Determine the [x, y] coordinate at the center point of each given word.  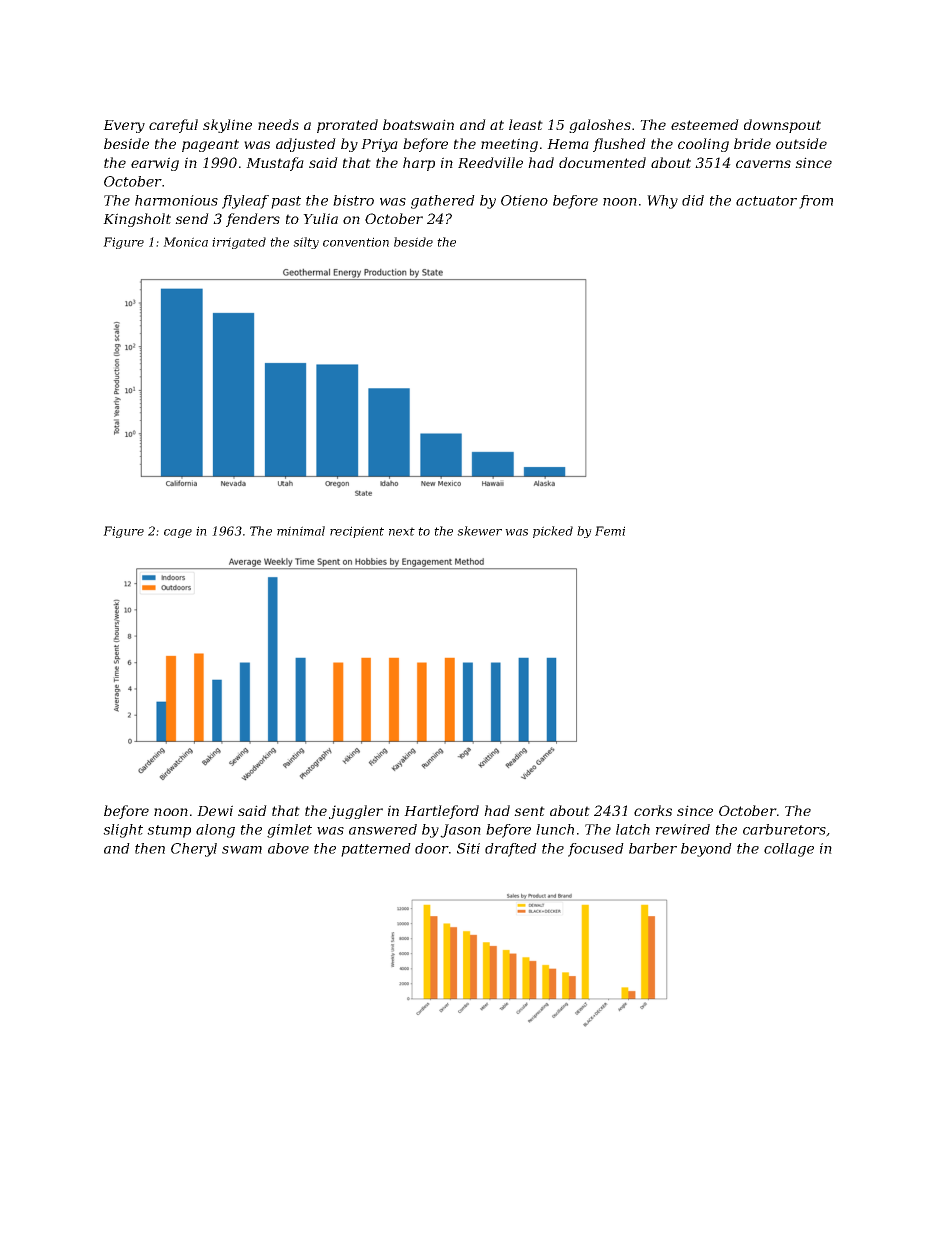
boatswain [418, 124]
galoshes [600, 126]
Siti [468, 848]
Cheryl [194, 850]
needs [278, 124]
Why [662, 202]
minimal [301, 531]
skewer [479, 531]
